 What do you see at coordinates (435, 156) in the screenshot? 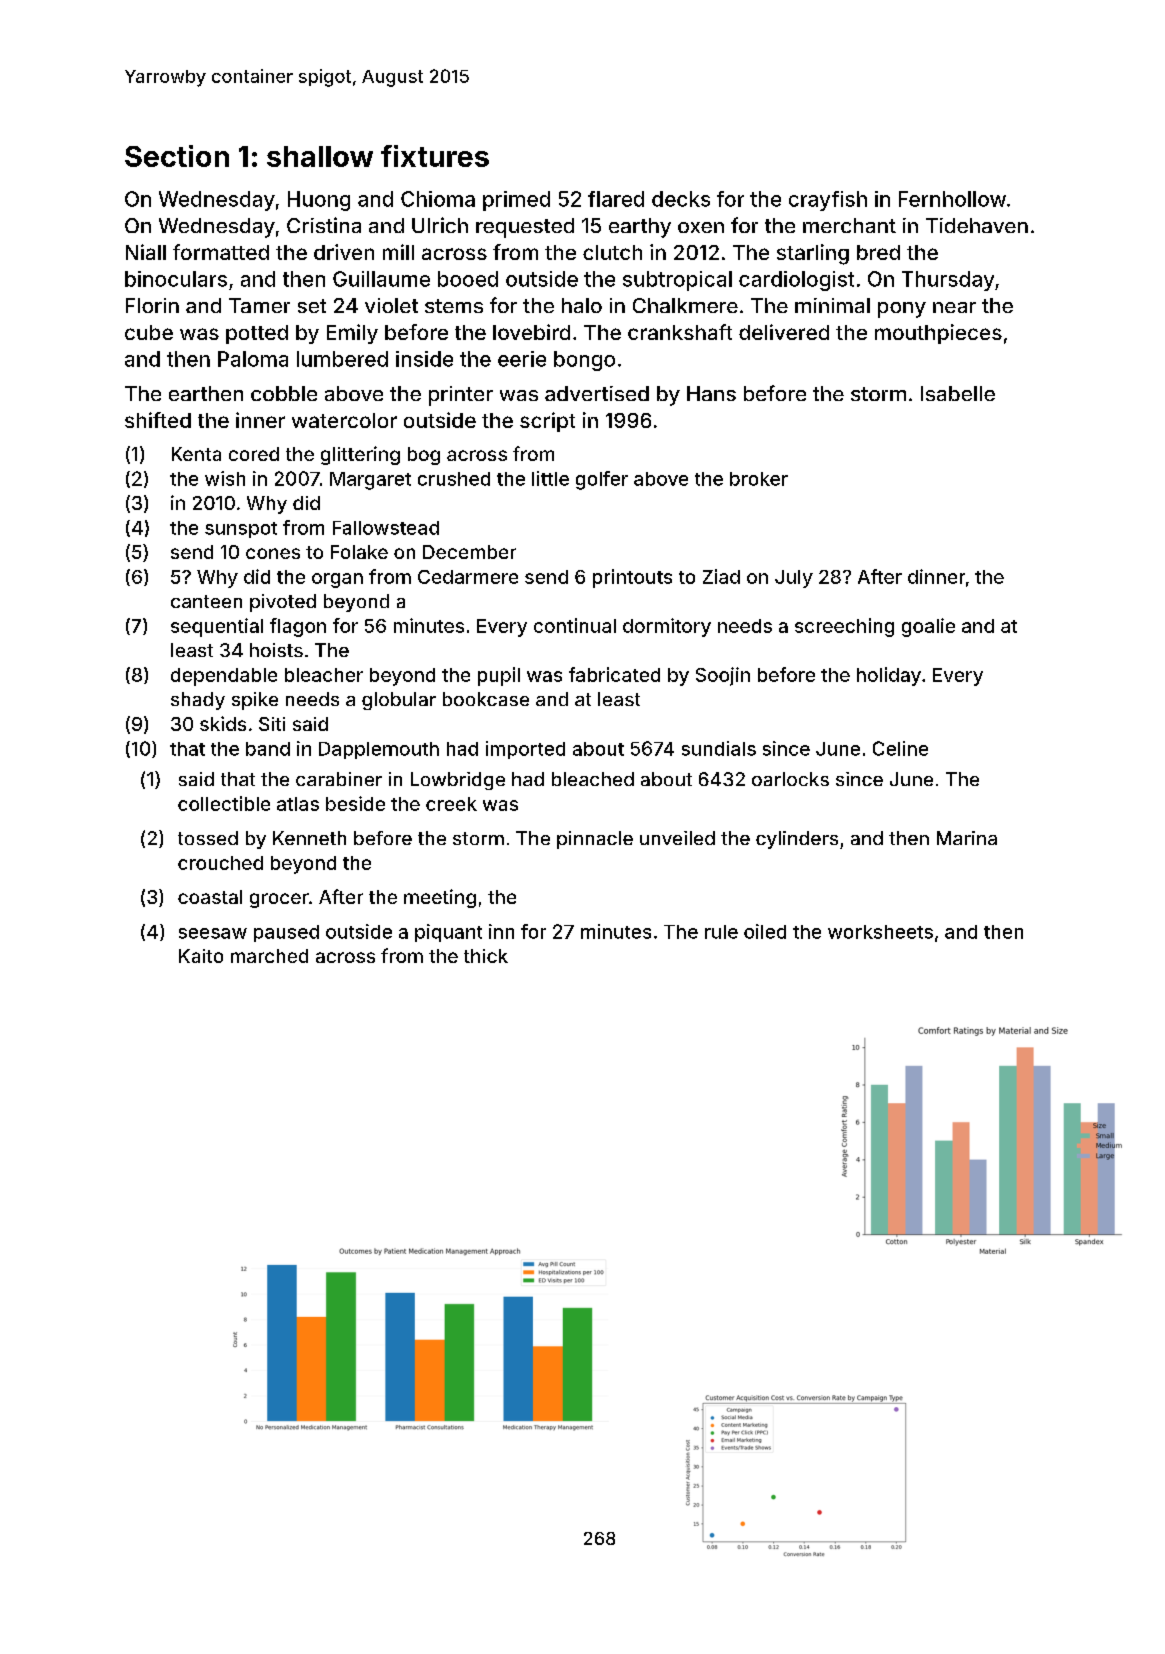
I see `fixtures` at bounding box center [435, 156].
